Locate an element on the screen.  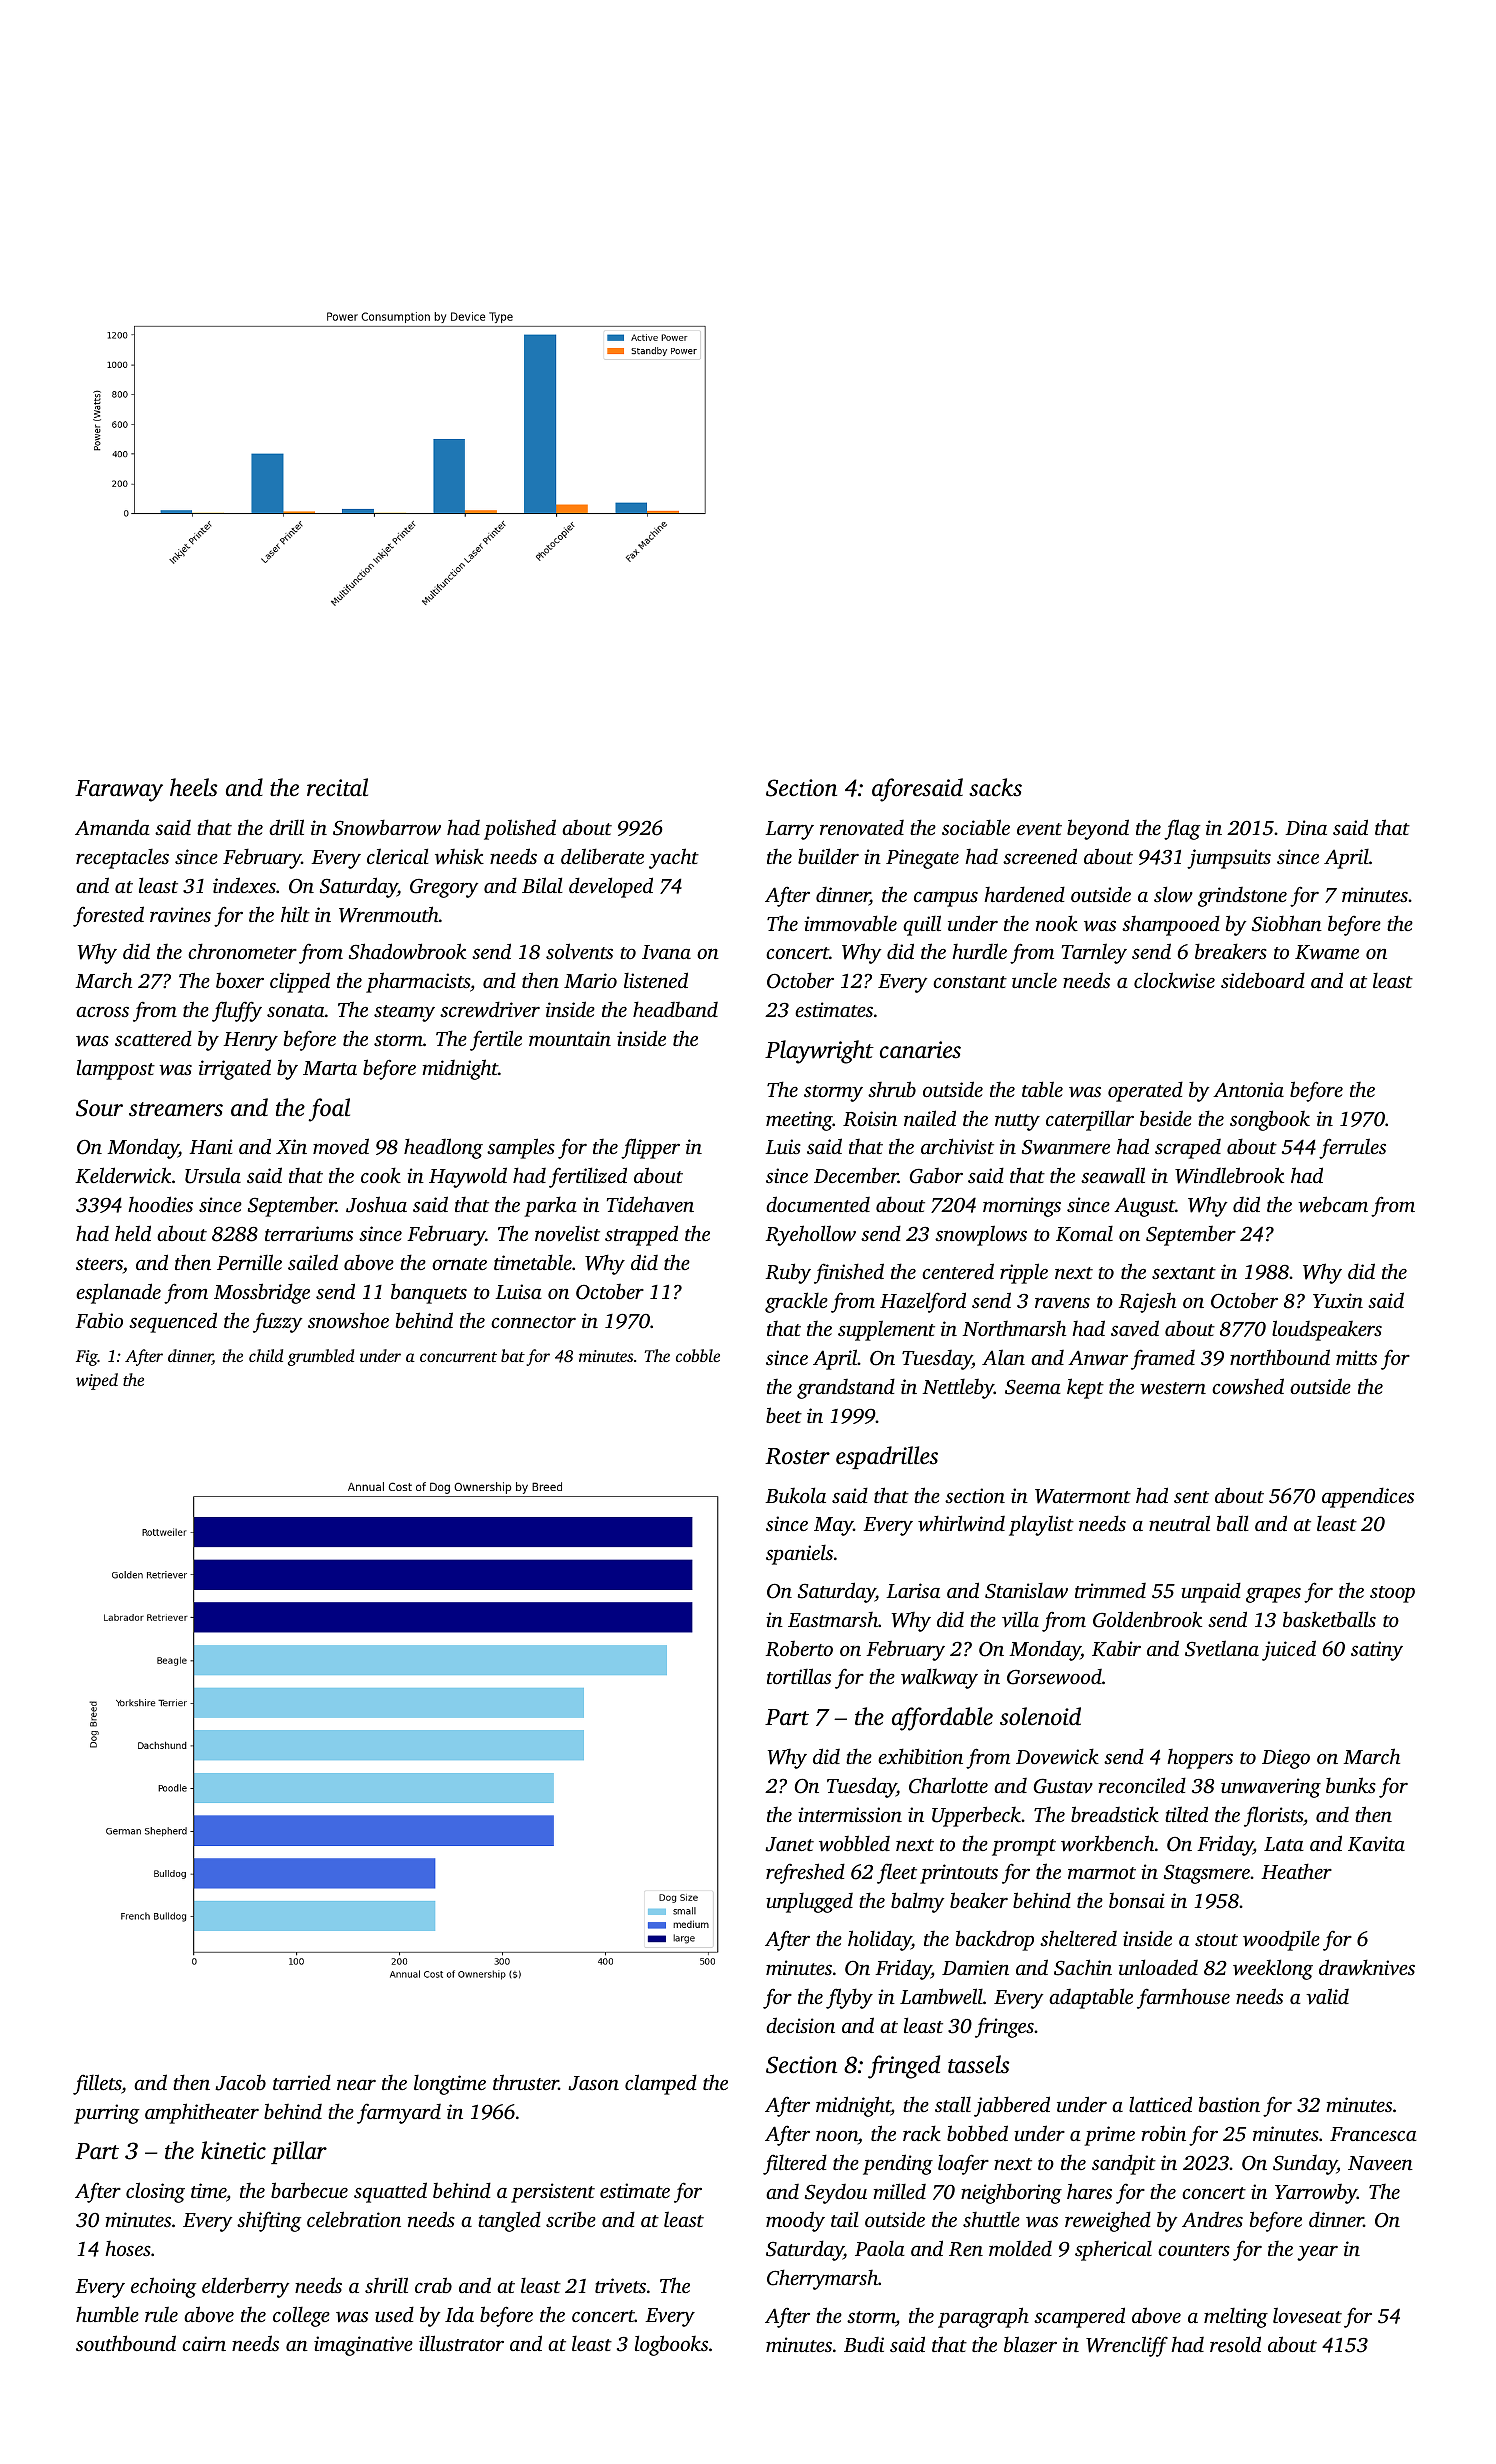
wiped is located at coordinates (97, 1381).
